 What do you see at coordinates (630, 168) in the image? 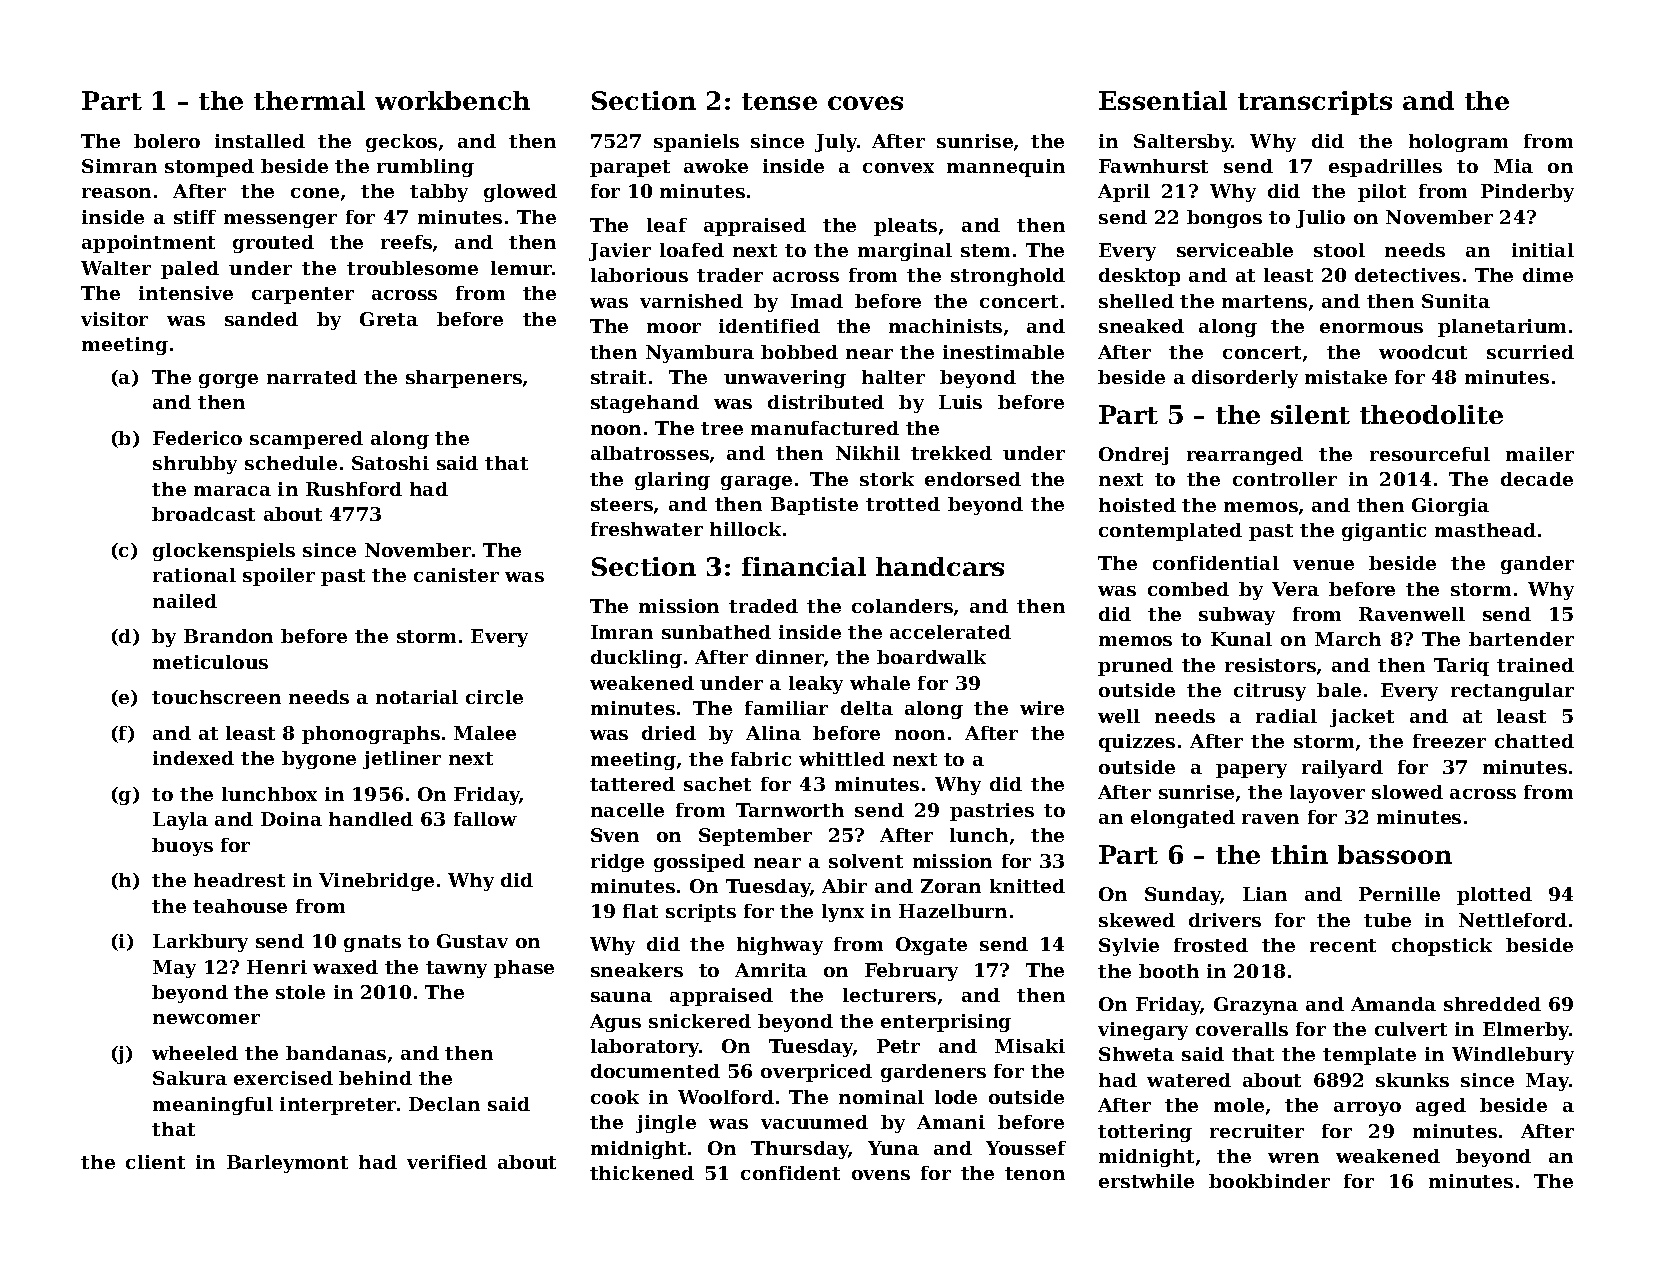
I see `parapet` at bounding box center [630, 168].
